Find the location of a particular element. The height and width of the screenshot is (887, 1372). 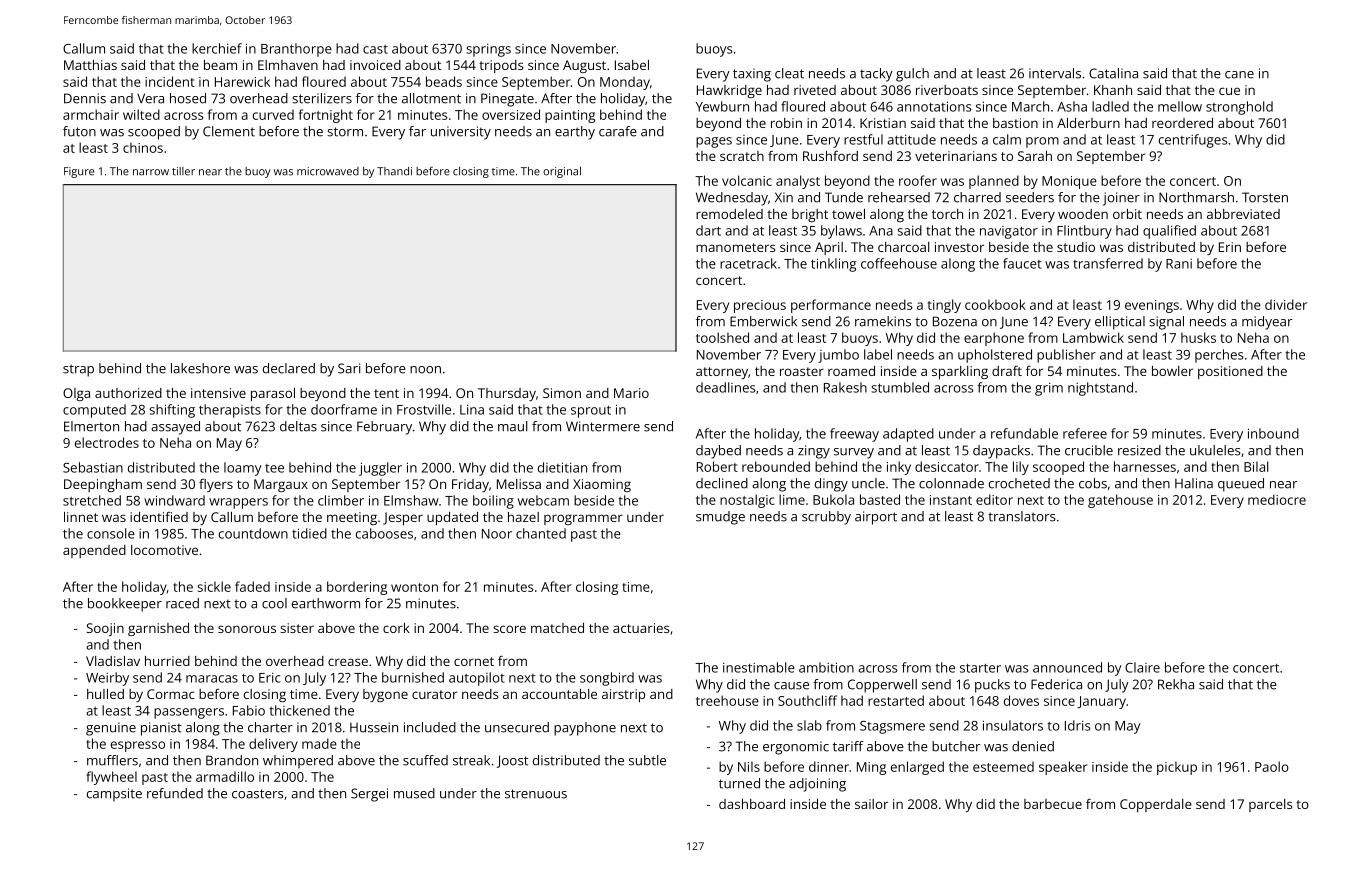

original is located at coordinates (562, 172).
